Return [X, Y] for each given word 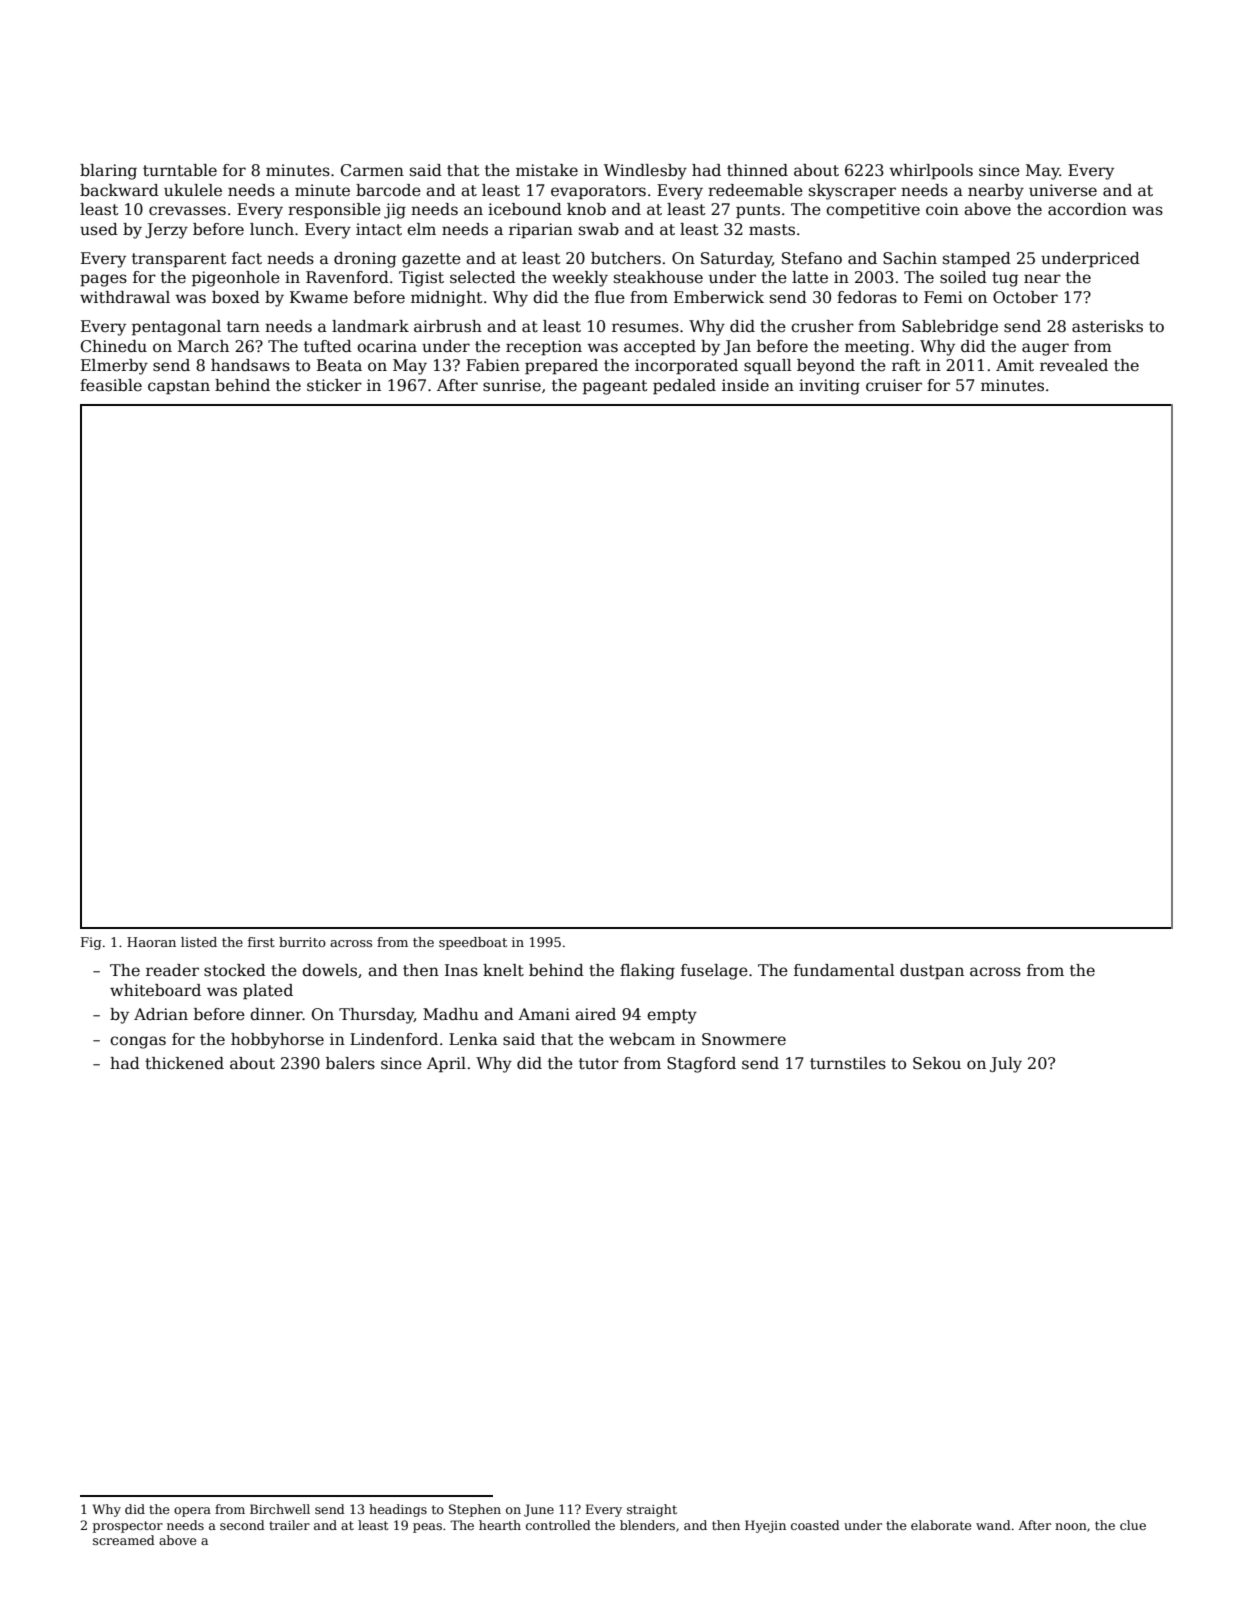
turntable [180, 170]
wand [993, 1525]
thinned [757, 170]
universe [1063, 190]
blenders [647, 1525]
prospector [128, 1527]
